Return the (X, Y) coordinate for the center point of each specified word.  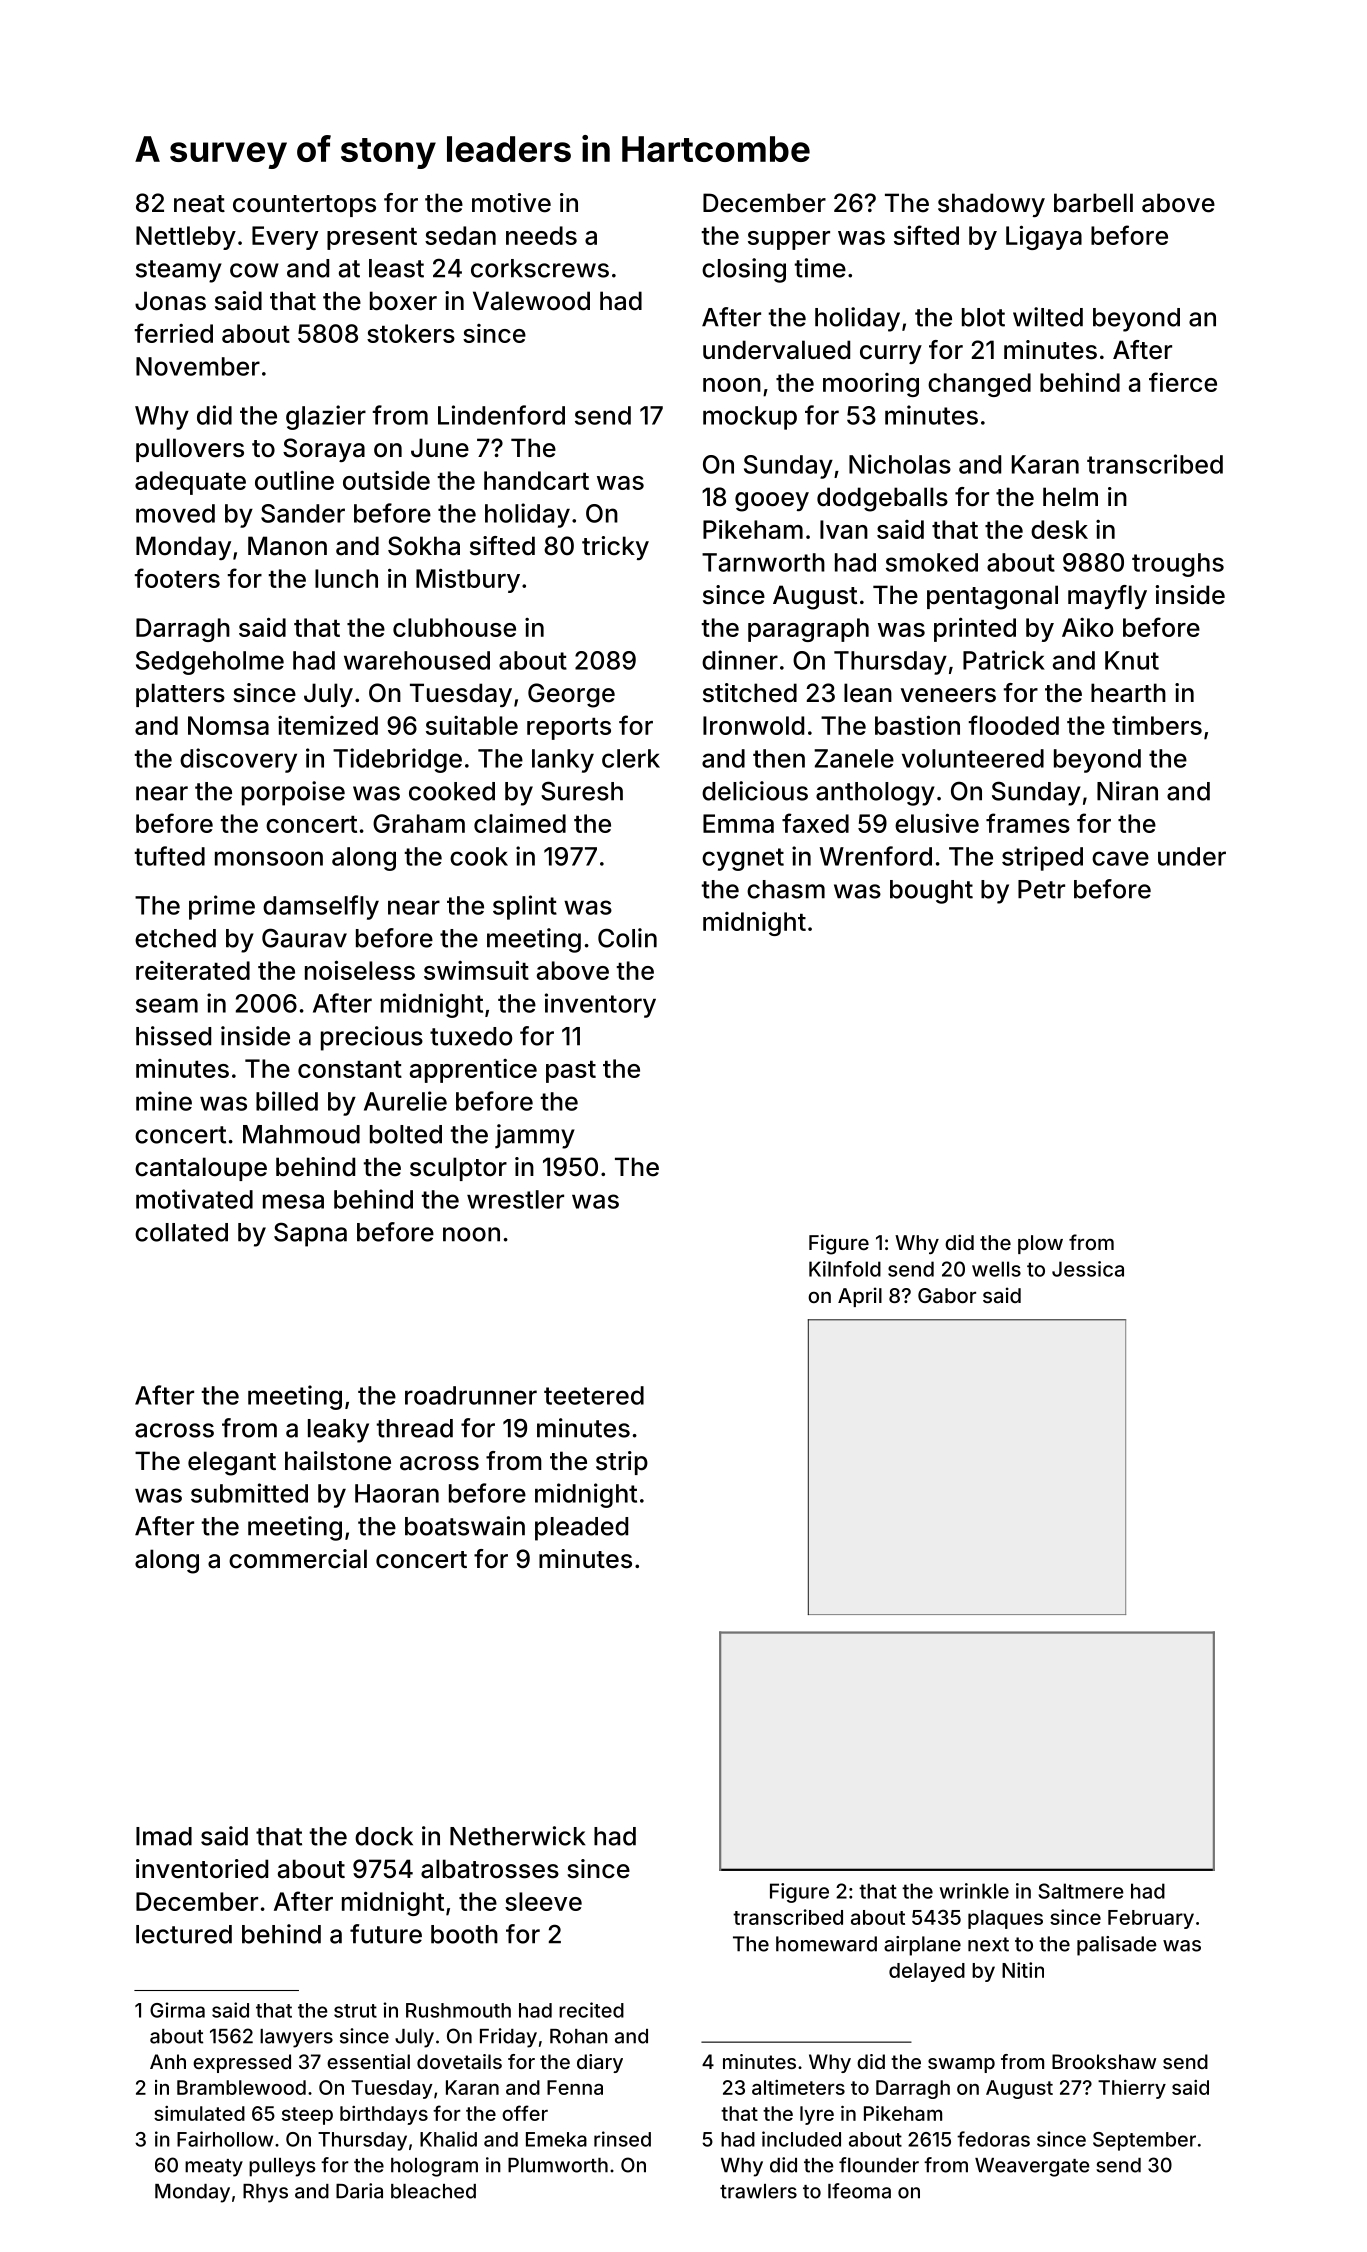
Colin (627, 938)
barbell (1093, 203)
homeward (826, 1944)
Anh (168, 2061)
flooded (1013, 725)
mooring (871, 385)
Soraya (324, 450)
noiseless (360, 970)
